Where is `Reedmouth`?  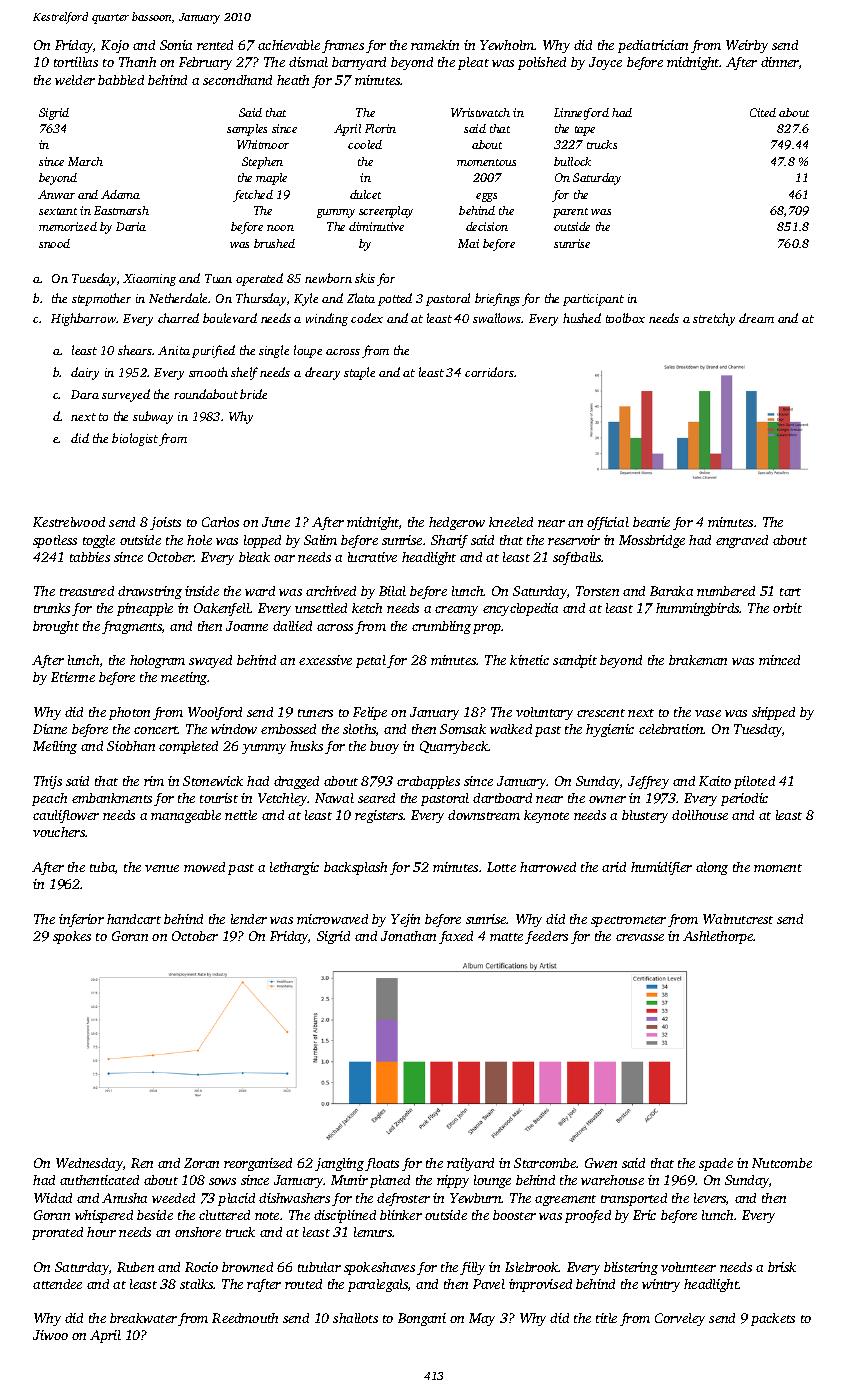
Reedmouth is located at coordinates (245, 1318).
